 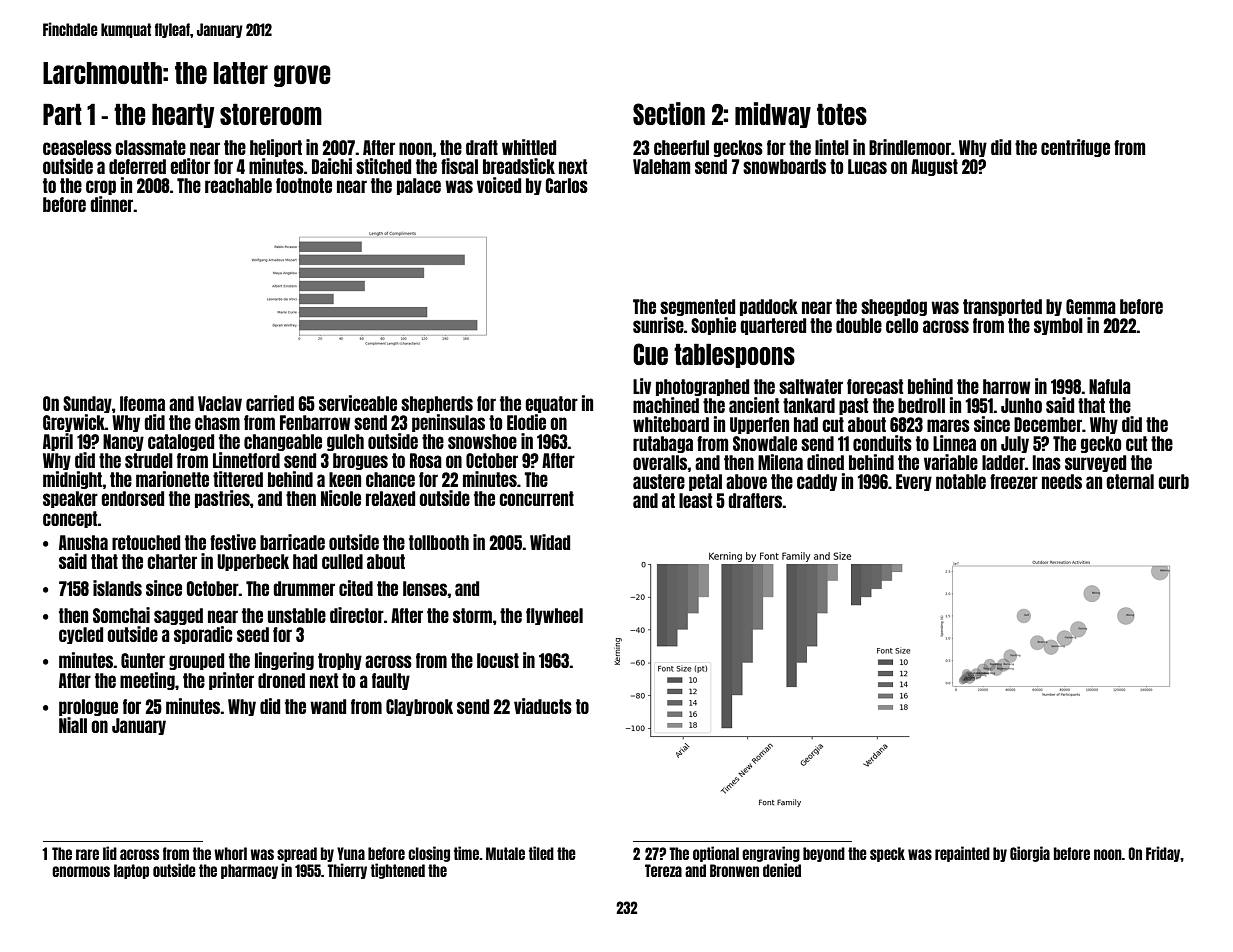 I want to click on centrifuge, so click(x=1075, y=148).
